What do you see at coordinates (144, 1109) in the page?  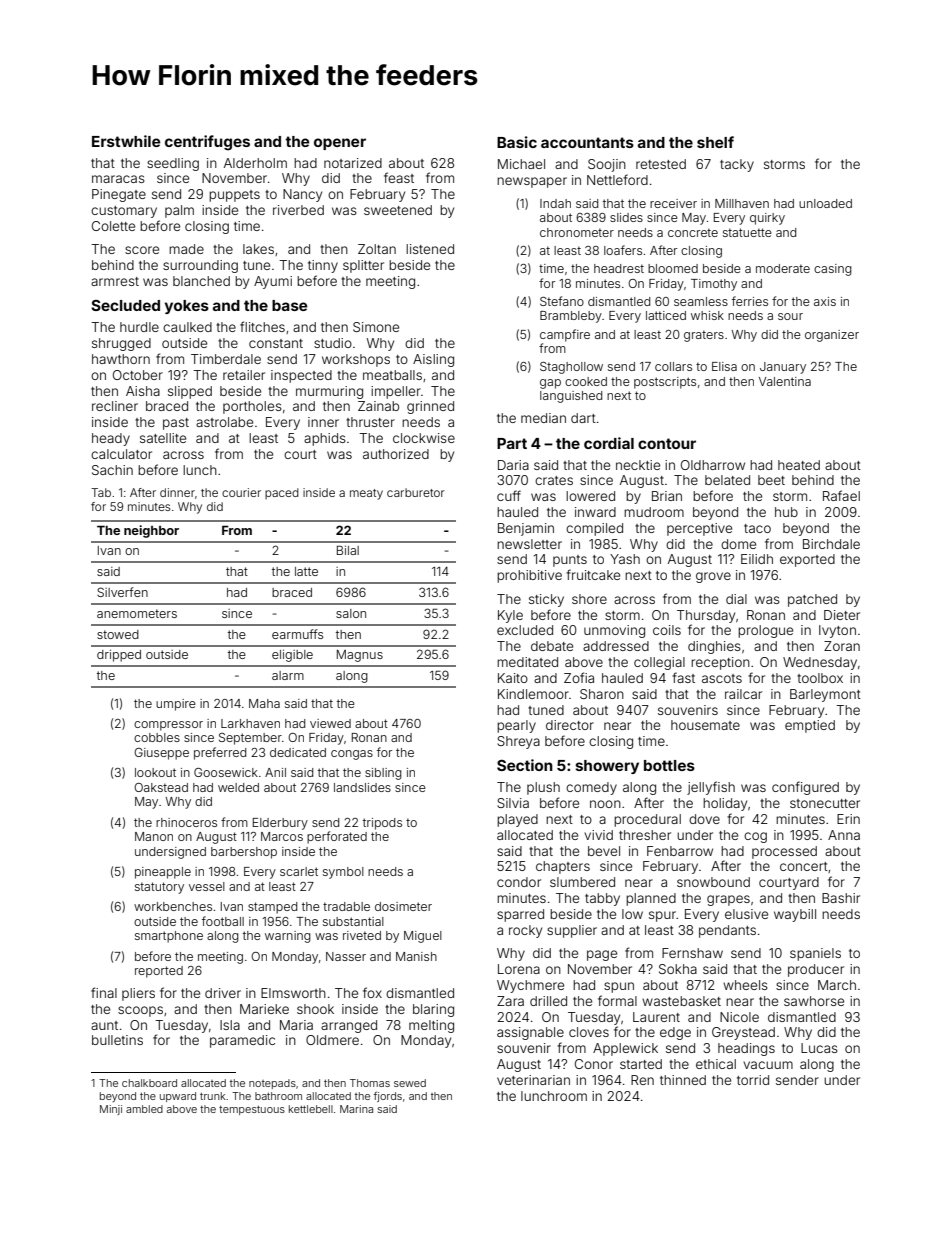 I see `ambled` at bounding box center [144, 1109].
